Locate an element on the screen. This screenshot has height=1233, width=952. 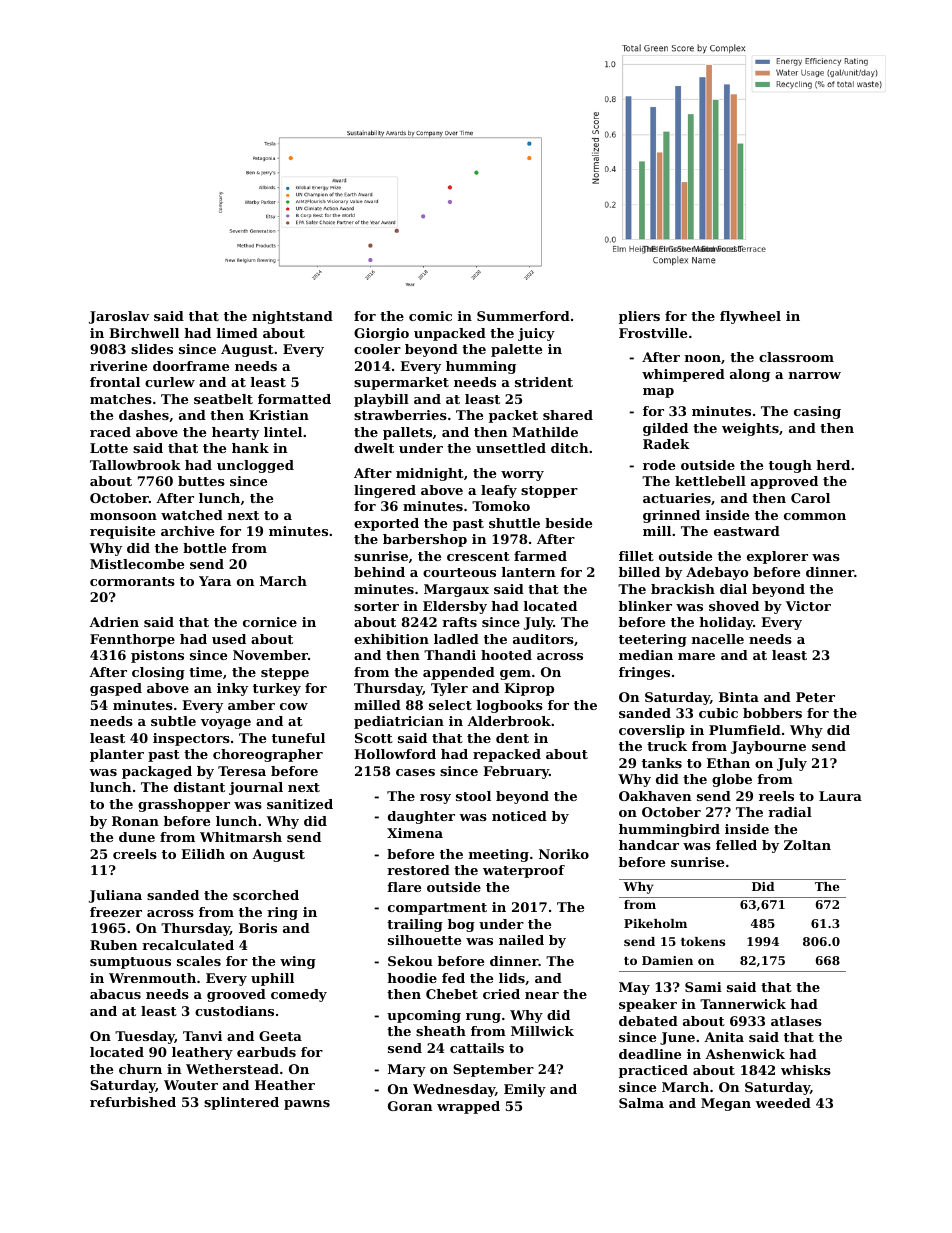
courteous is located at coordinates (459, 572).
